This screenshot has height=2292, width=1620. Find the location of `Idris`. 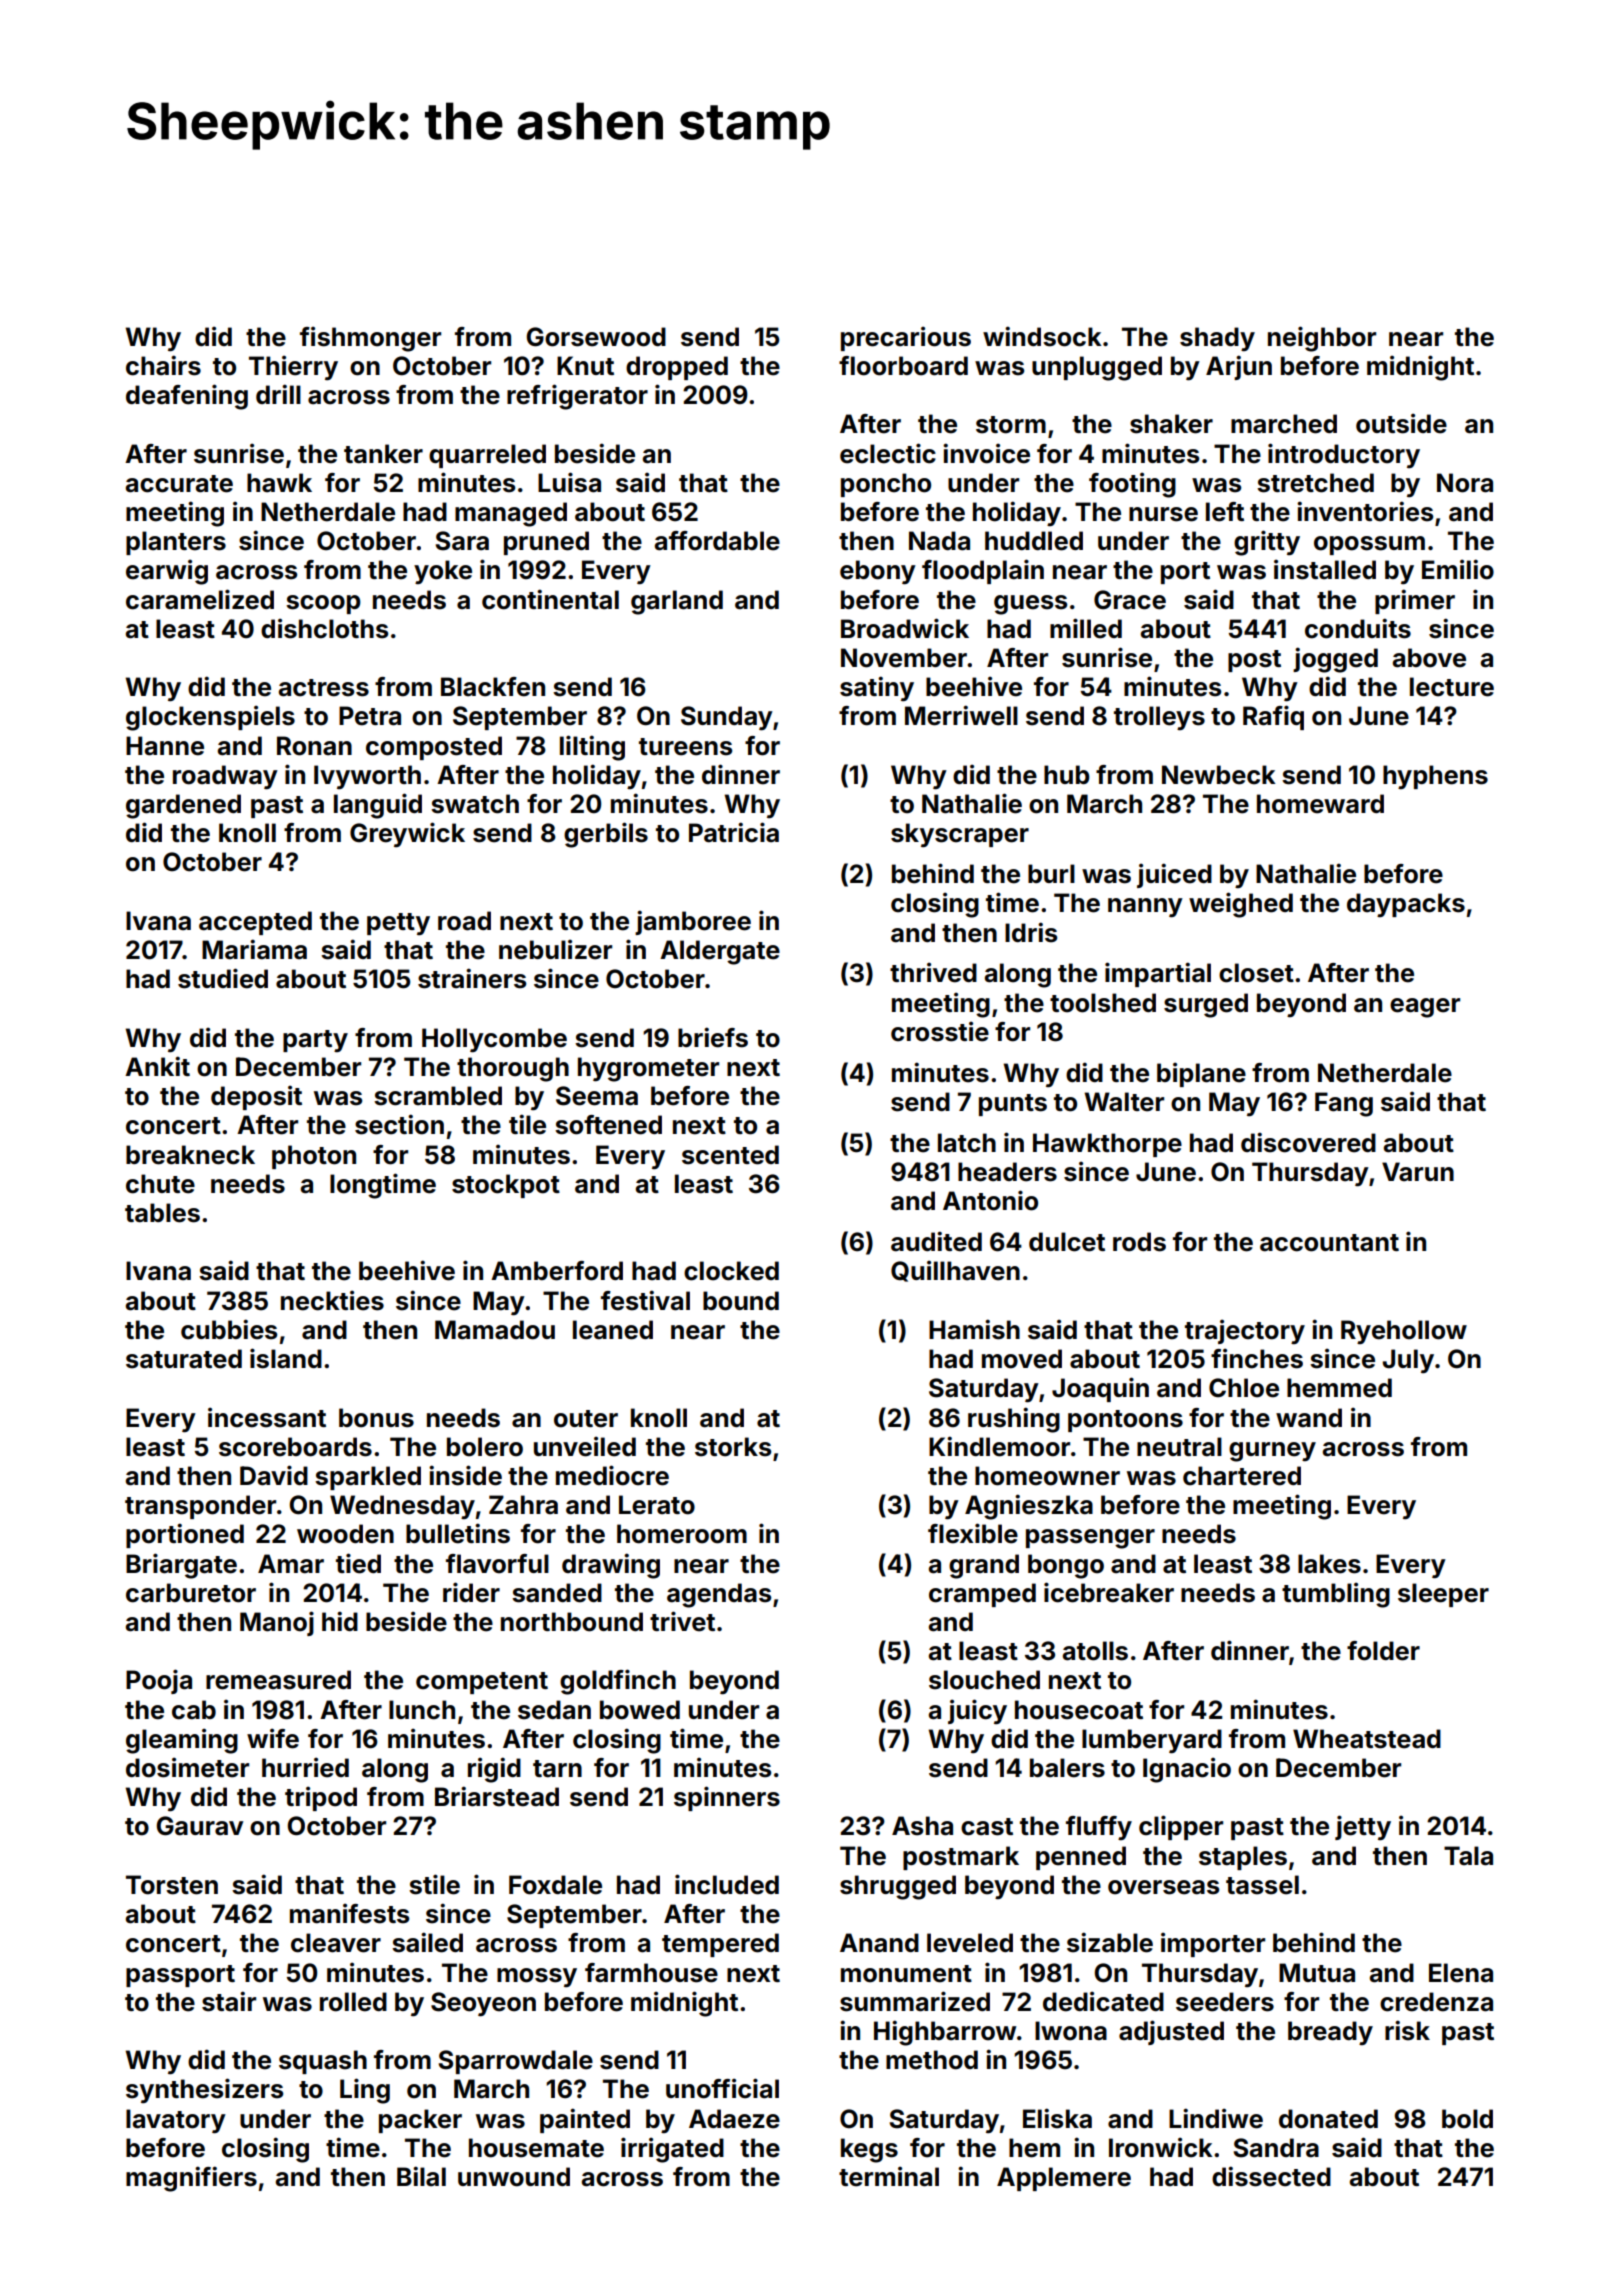

Idris is located at coordinates (1031, 932).
